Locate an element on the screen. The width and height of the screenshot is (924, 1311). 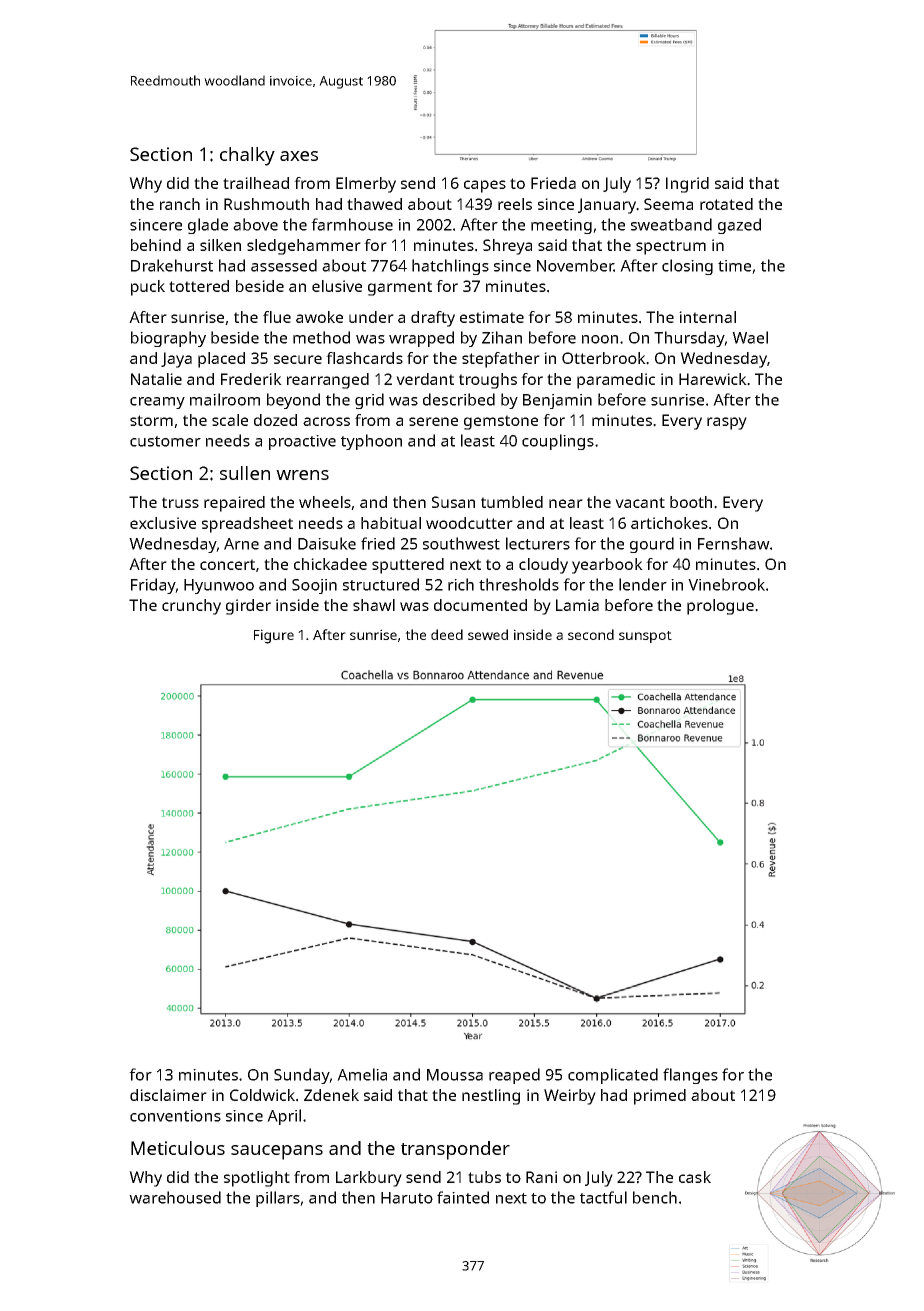
hatchlings is located at coordinates (450, 267).
